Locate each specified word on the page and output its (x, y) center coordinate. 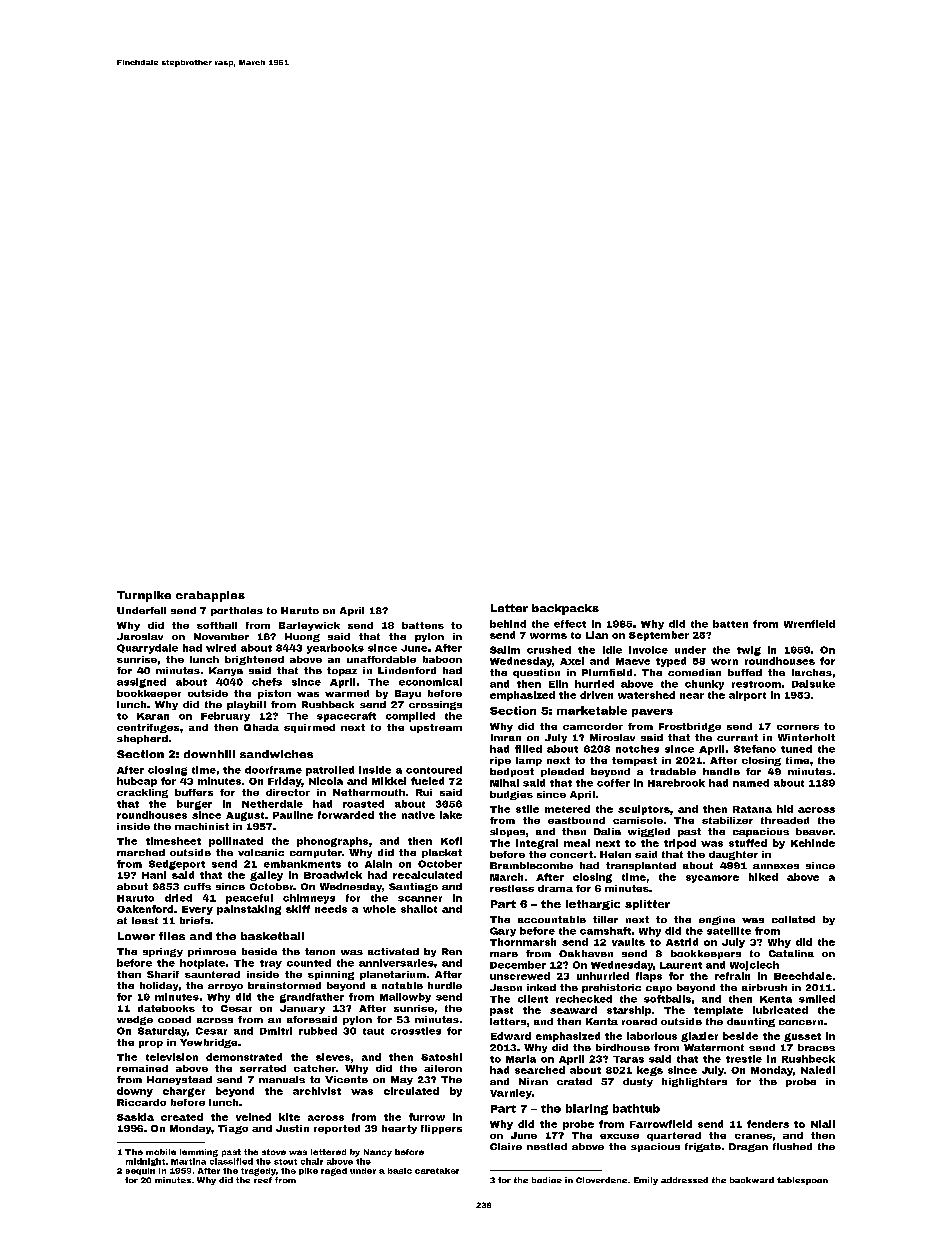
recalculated (427, 875)
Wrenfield (809, 624)
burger (194, 805)
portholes (237, 611)
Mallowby (405, 998)
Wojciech (754, 966)
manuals (282, 1079)
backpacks (565, 609)
